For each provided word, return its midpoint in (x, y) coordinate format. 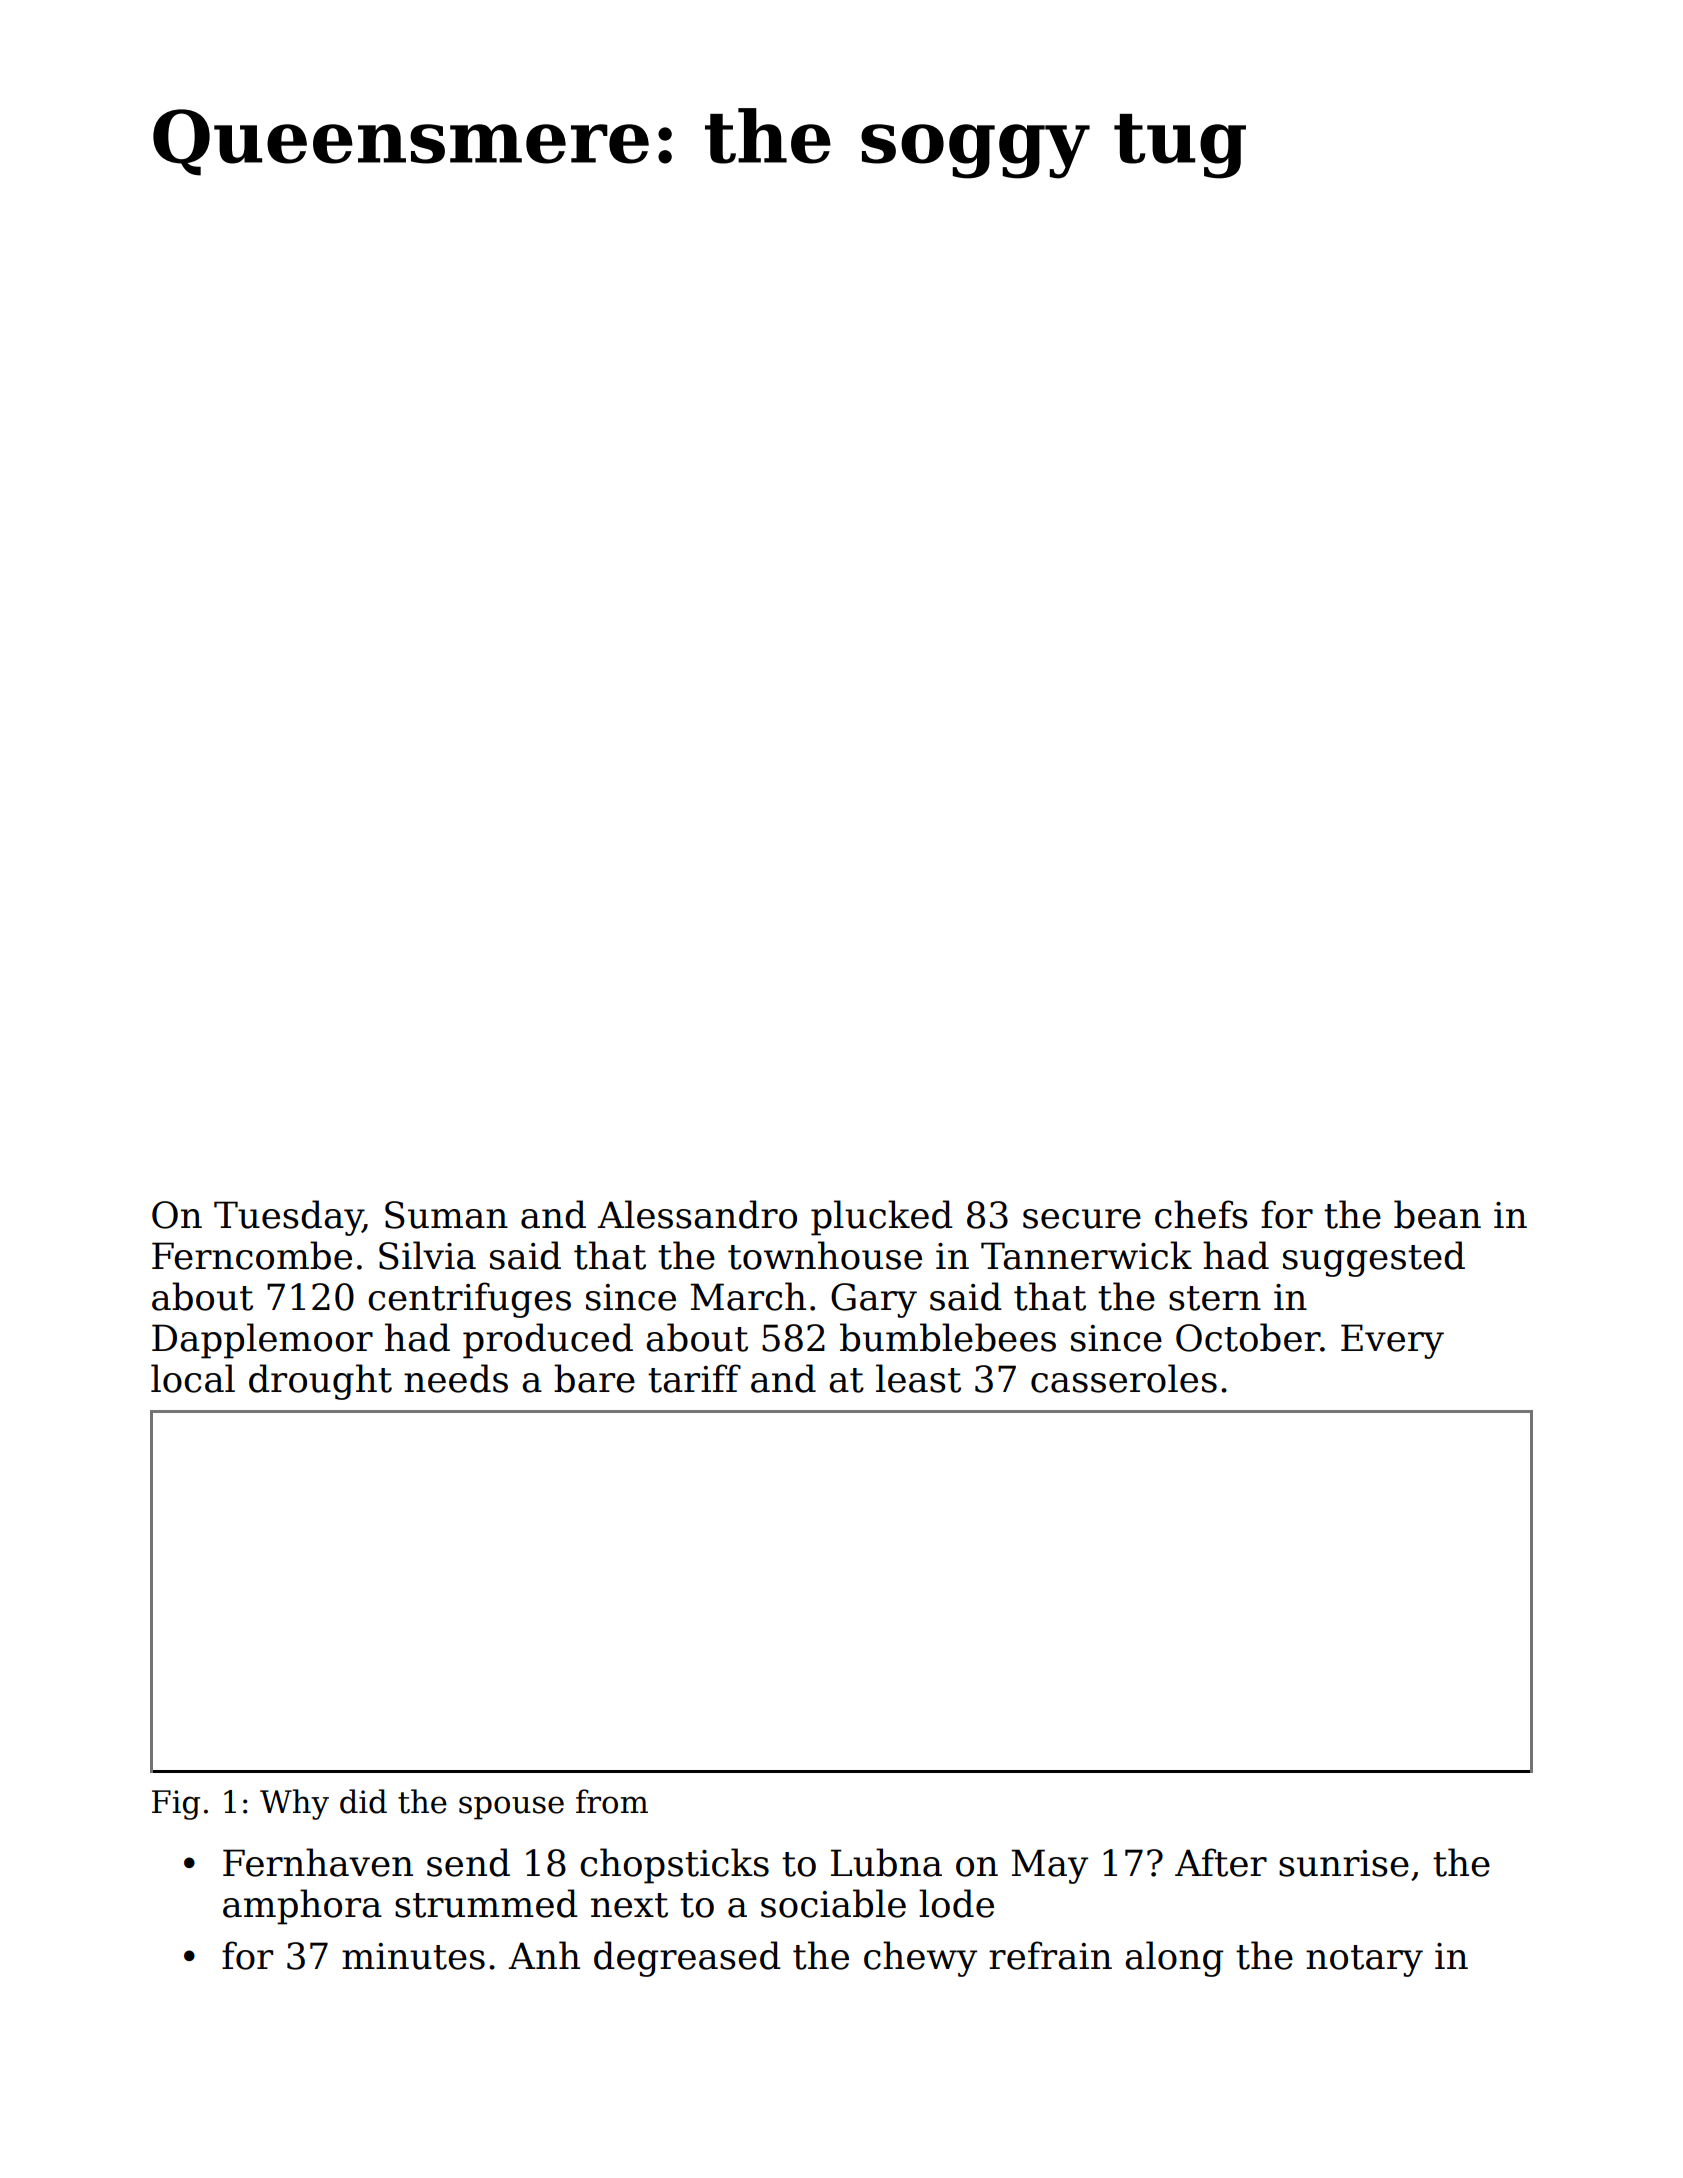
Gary (874, 1300)
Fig (176, 1805)
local (193, 1378)
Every (1392, 1341)
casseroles (1124, 1378)
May (1049, 1866)
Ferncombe (252, 1255)
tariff (694, 1378)
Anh (544, 1955)
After (1221, 1862)
